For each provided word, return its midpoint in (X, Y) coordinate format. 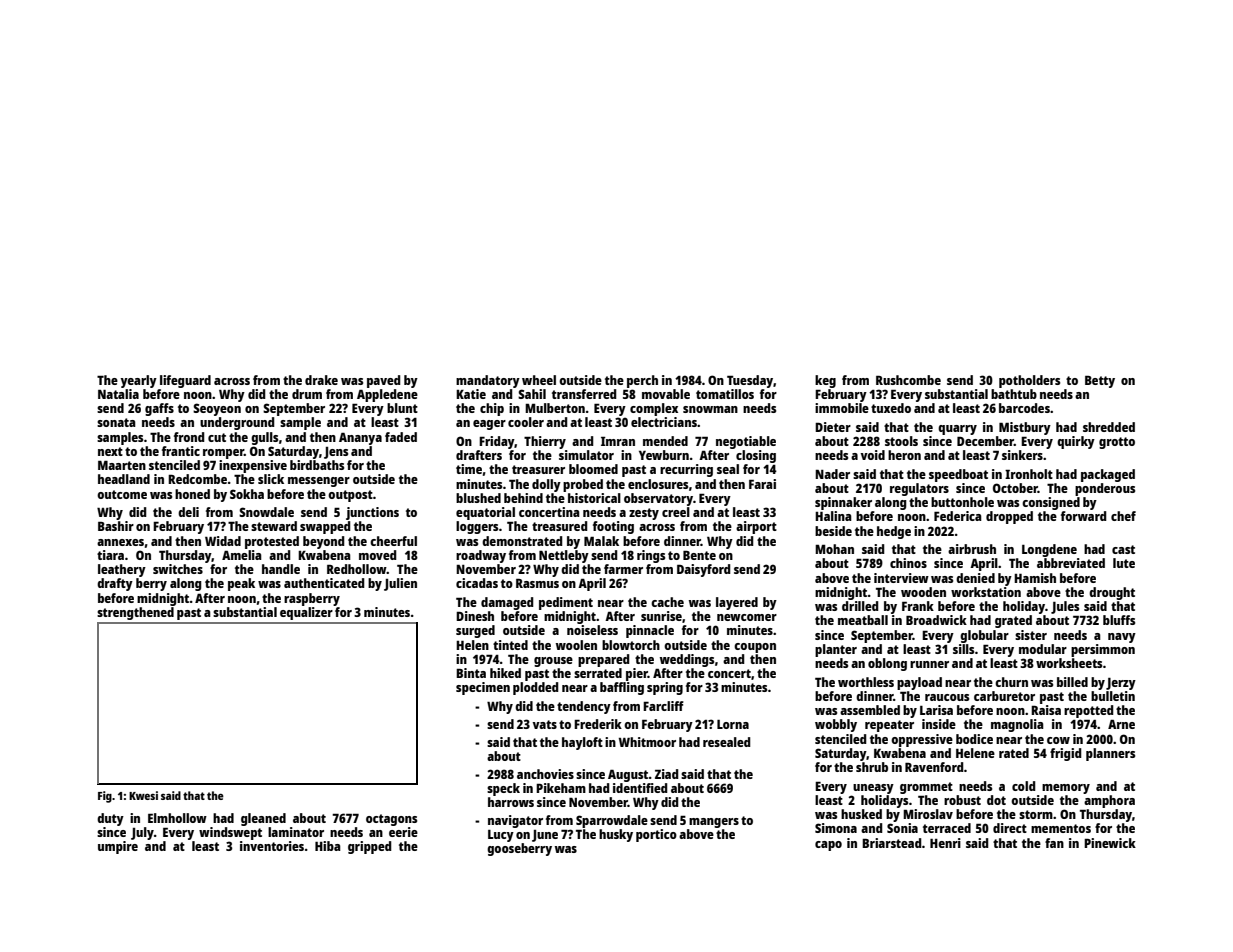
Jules (1065, 607)
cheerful (393, 541)
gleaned (263, 819)
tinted (510, 645)
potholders (1029, 381)
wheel (539, 380)
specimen (483, 688)
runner (929, 664)
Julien (400, 584)
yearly (139, 381)
